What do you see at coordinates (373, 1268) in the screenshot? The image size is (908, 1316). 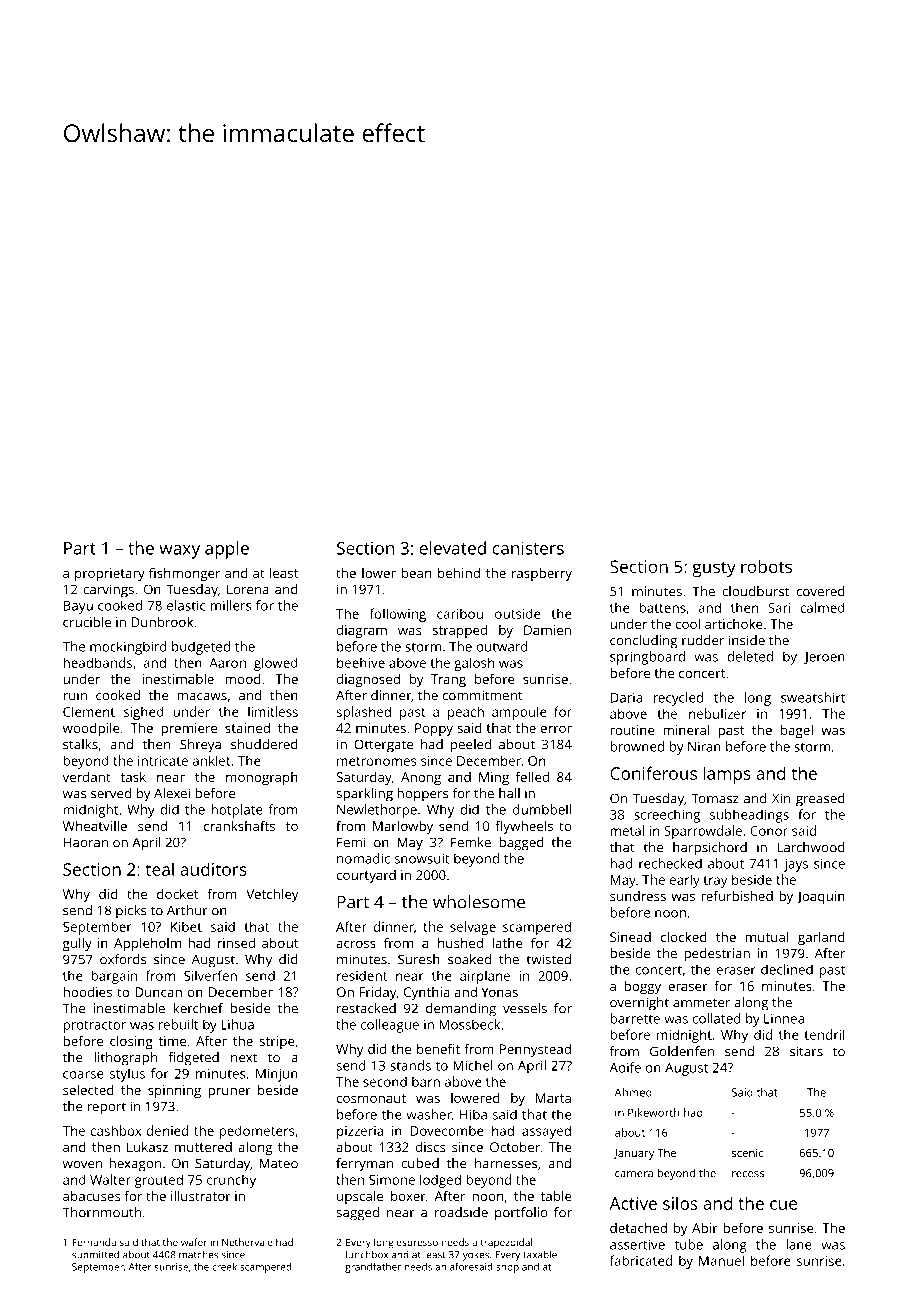 I see `grandfather` at bounding box center [373, 1268].
